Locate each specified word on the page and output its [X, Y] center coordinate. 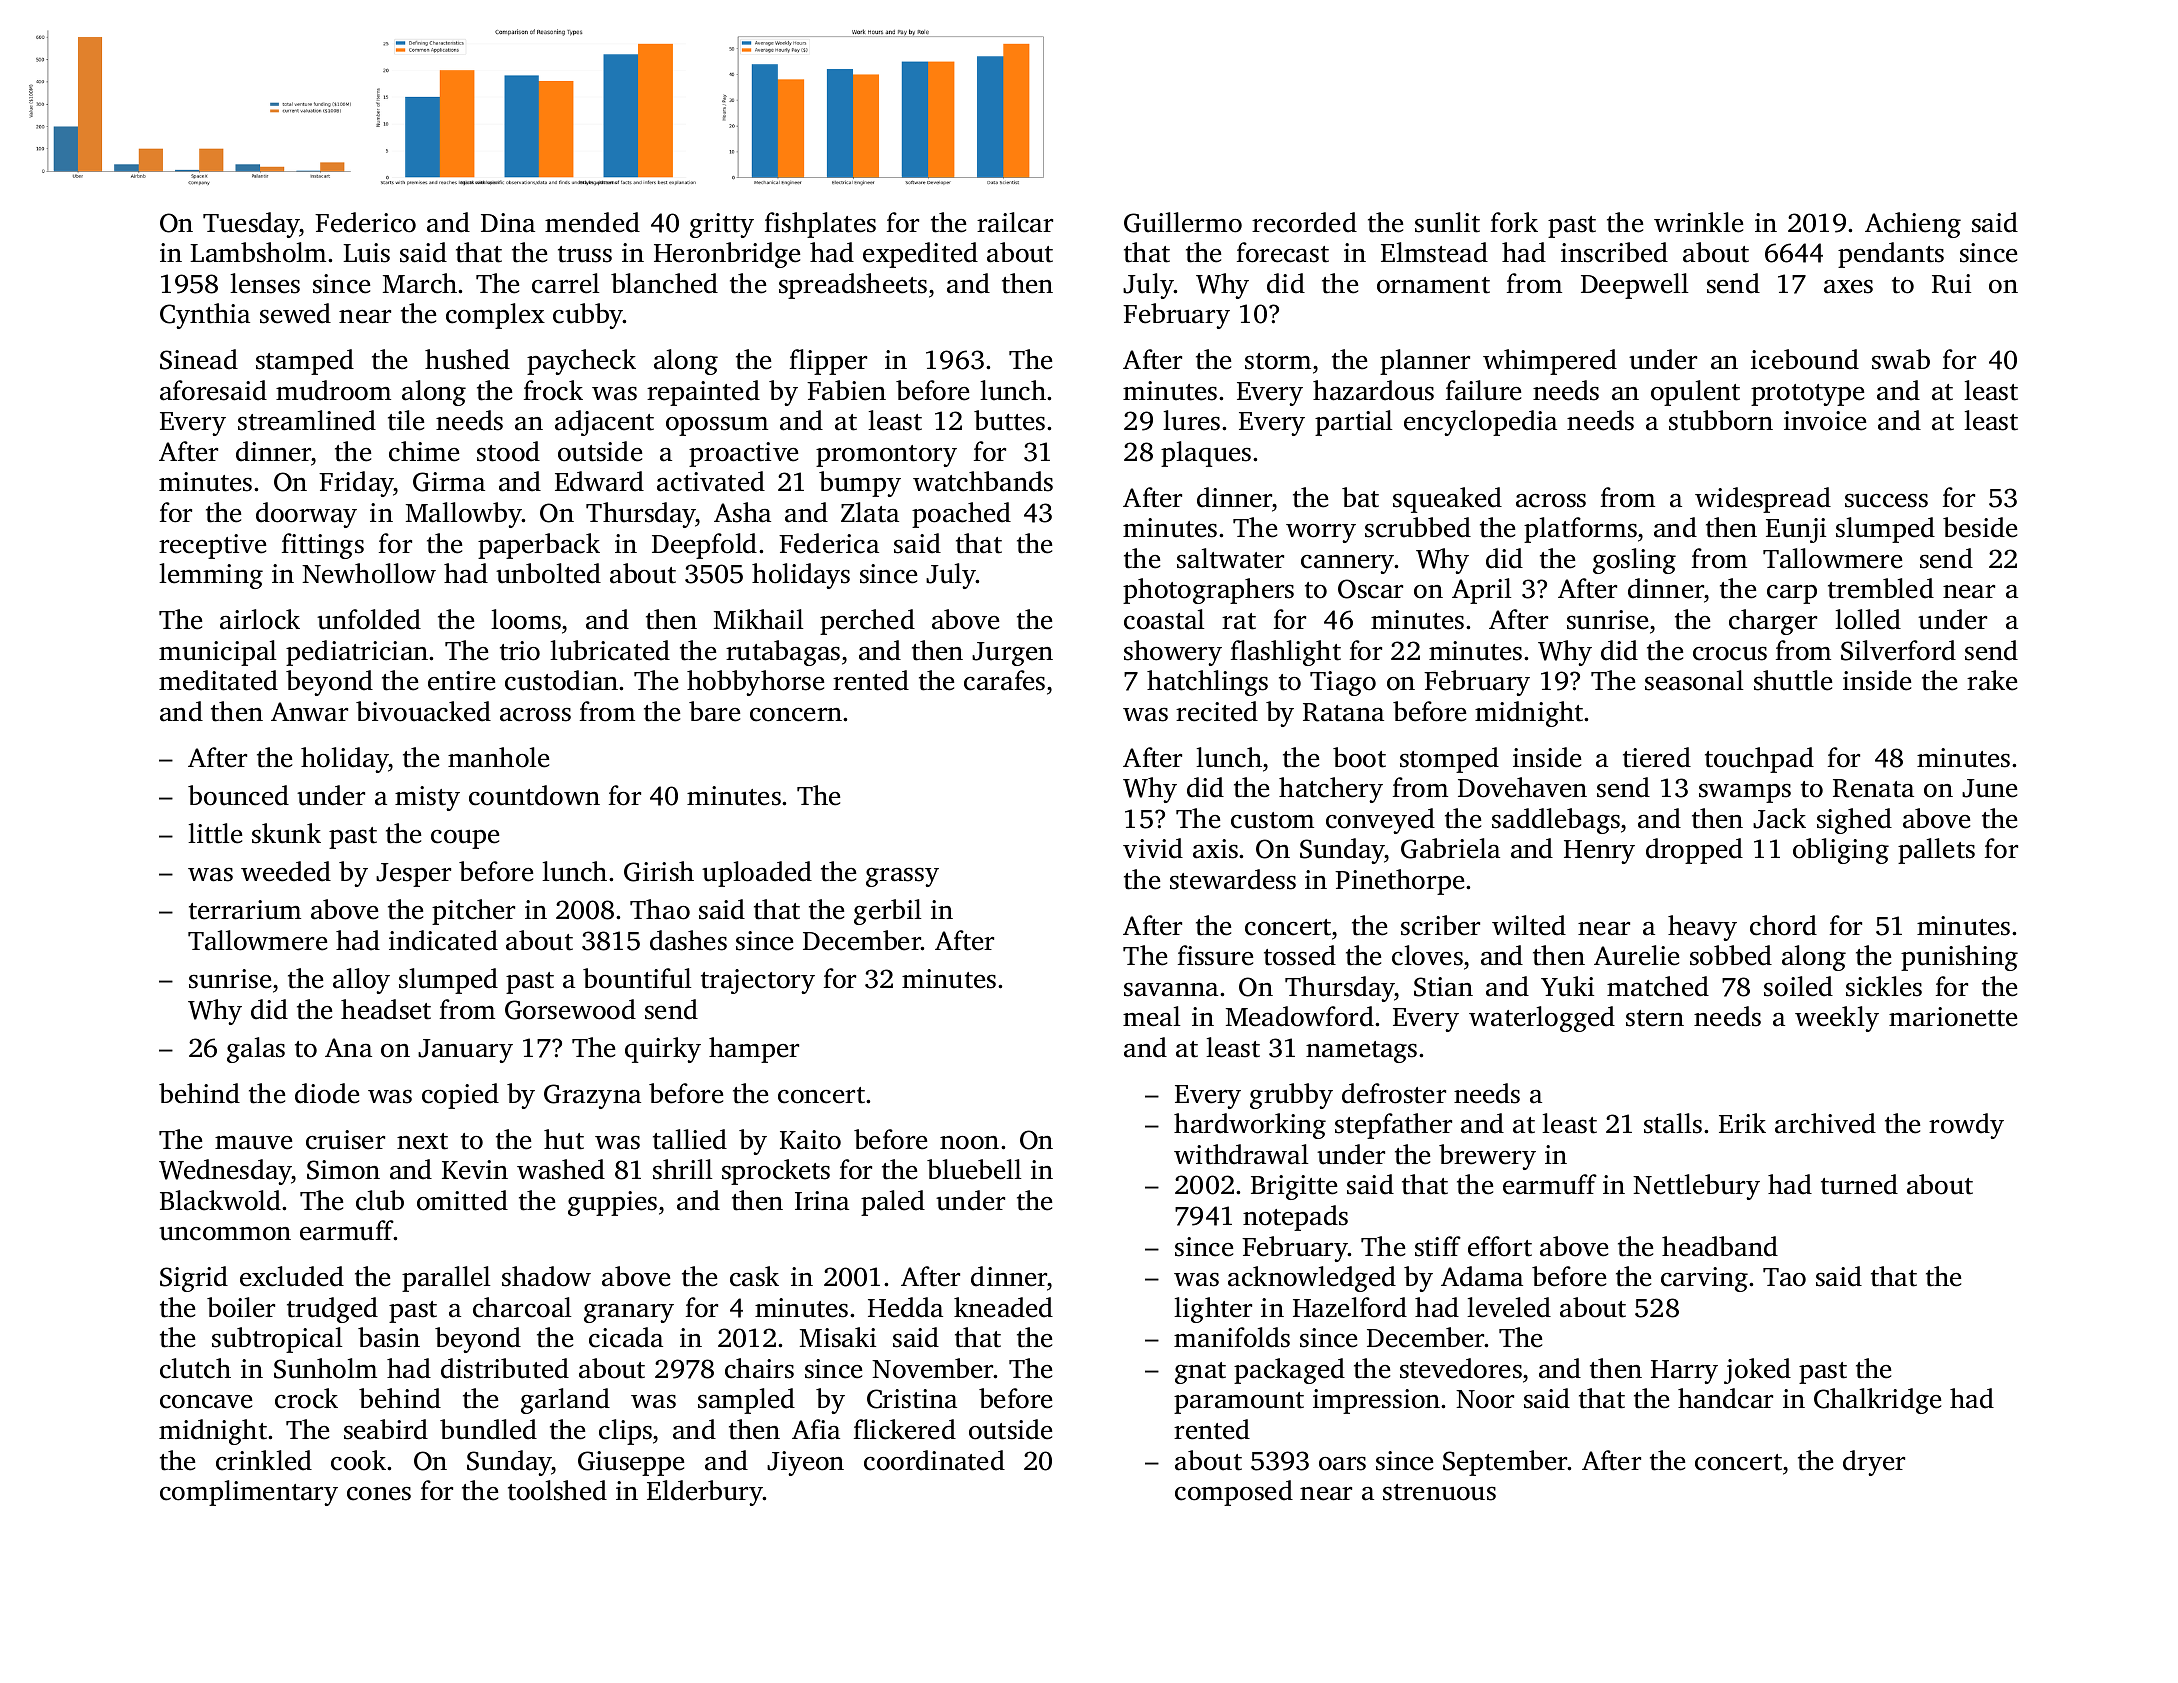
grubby [1291, 1096]
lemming [211, 576]
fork [1514, 222]
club [380, 1200]
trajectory [758, 981]
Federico [365, 222]
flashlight [1286, 653]
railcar [1015, 222]
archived [1825, 1123]
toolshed [557, 1490]
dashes [688, 940]
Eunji [1796, 530]
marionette [1953, 1017]
